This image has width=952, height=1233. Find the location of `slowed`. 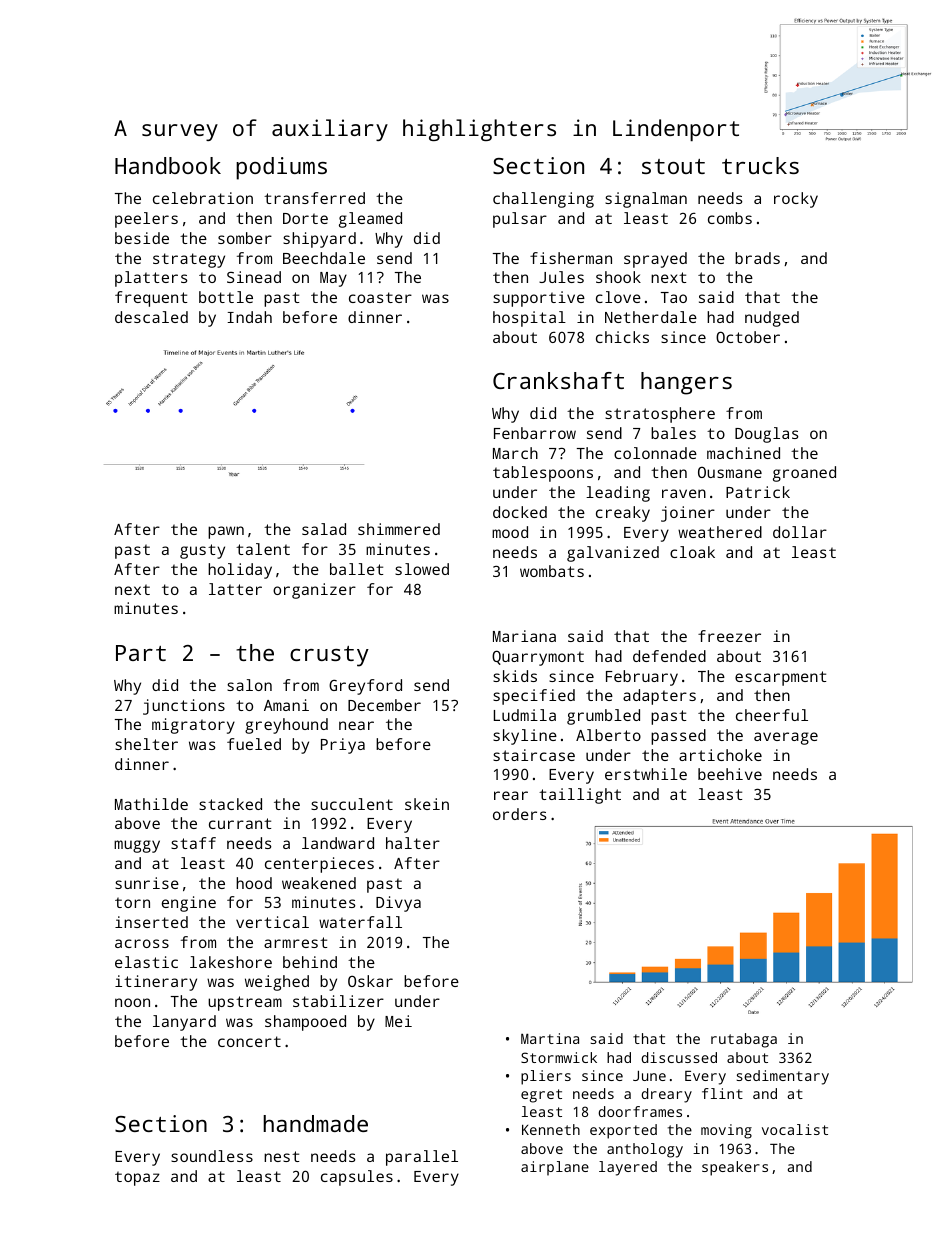

slowed is located at coordinates (422, 569).
